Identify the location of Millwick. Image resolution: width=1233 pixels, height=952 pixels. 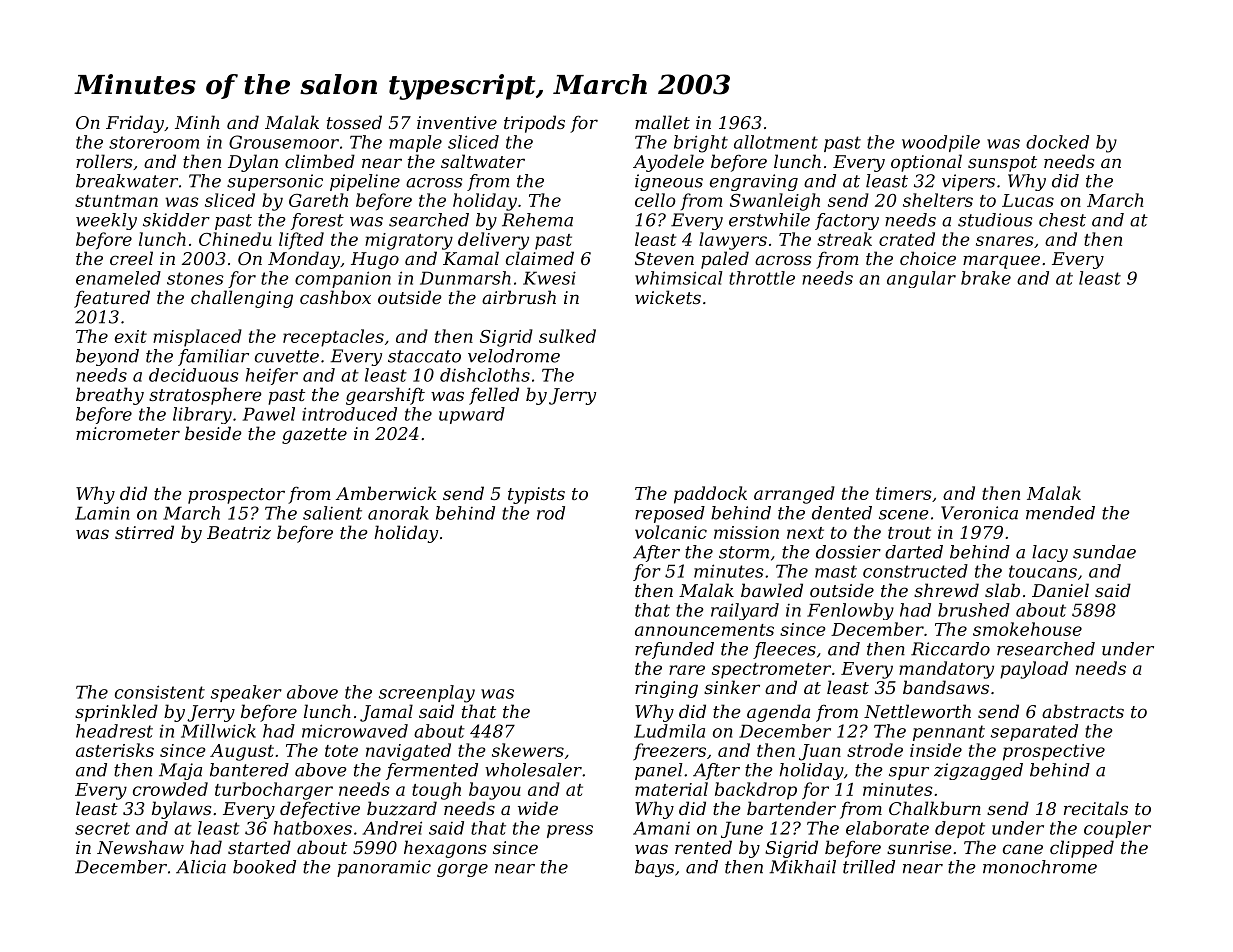
(218, 731).
